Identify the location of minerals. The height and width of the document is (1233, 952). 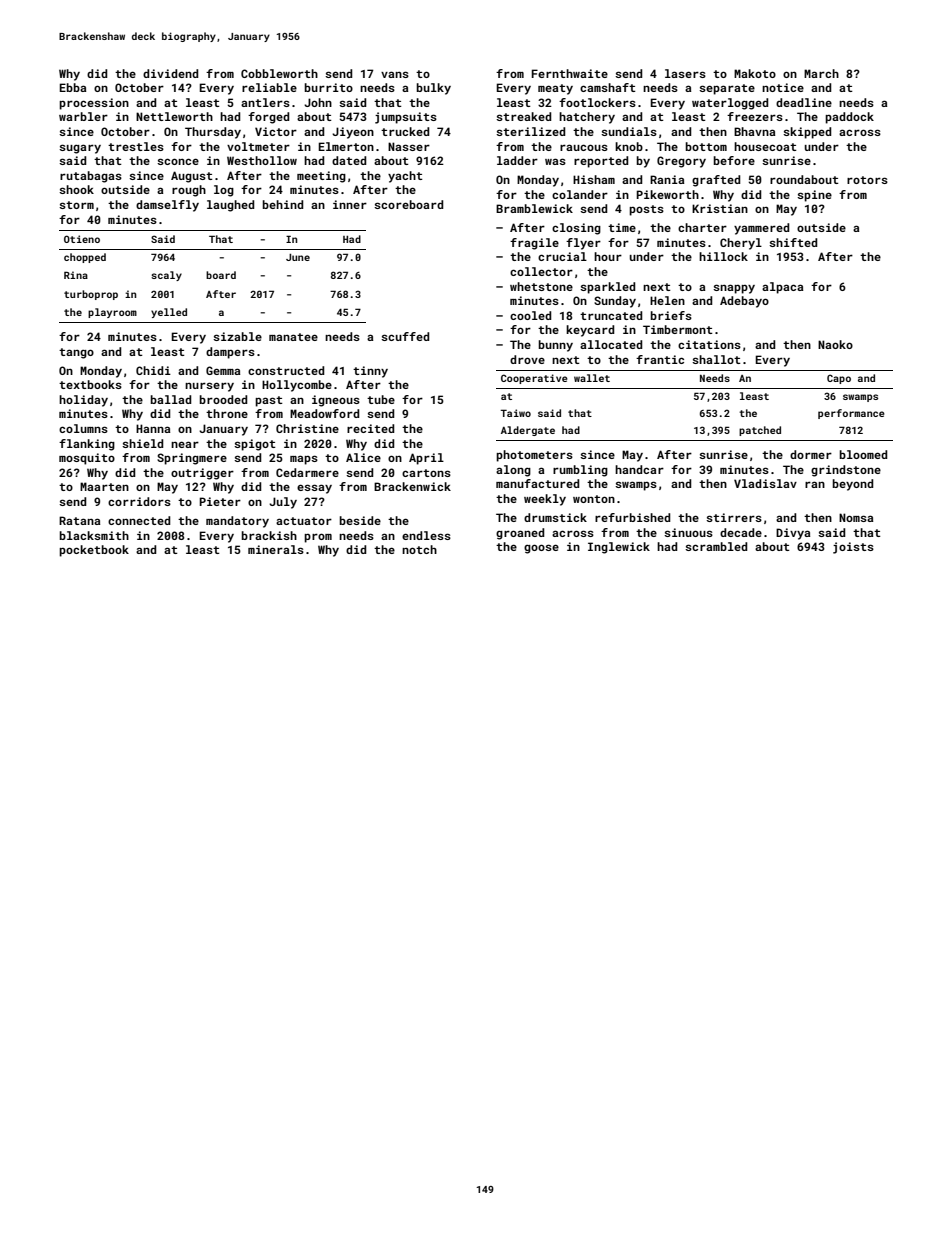
(276, 549).
